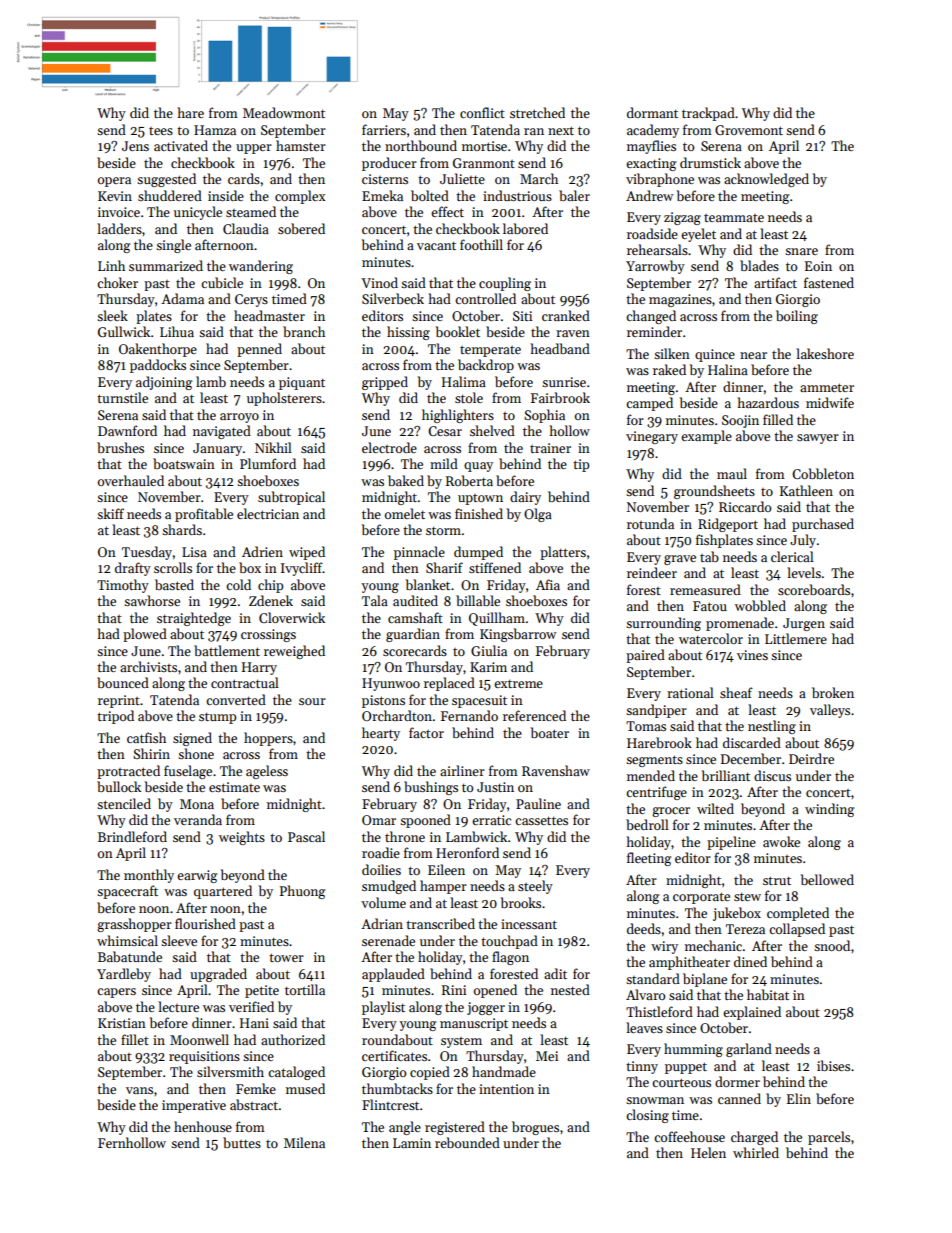 The width and height of the screenshot is (952, 1233). Describe the element at coordinates (242, 1142) in the screenshot. I see `buttes` at that location.
